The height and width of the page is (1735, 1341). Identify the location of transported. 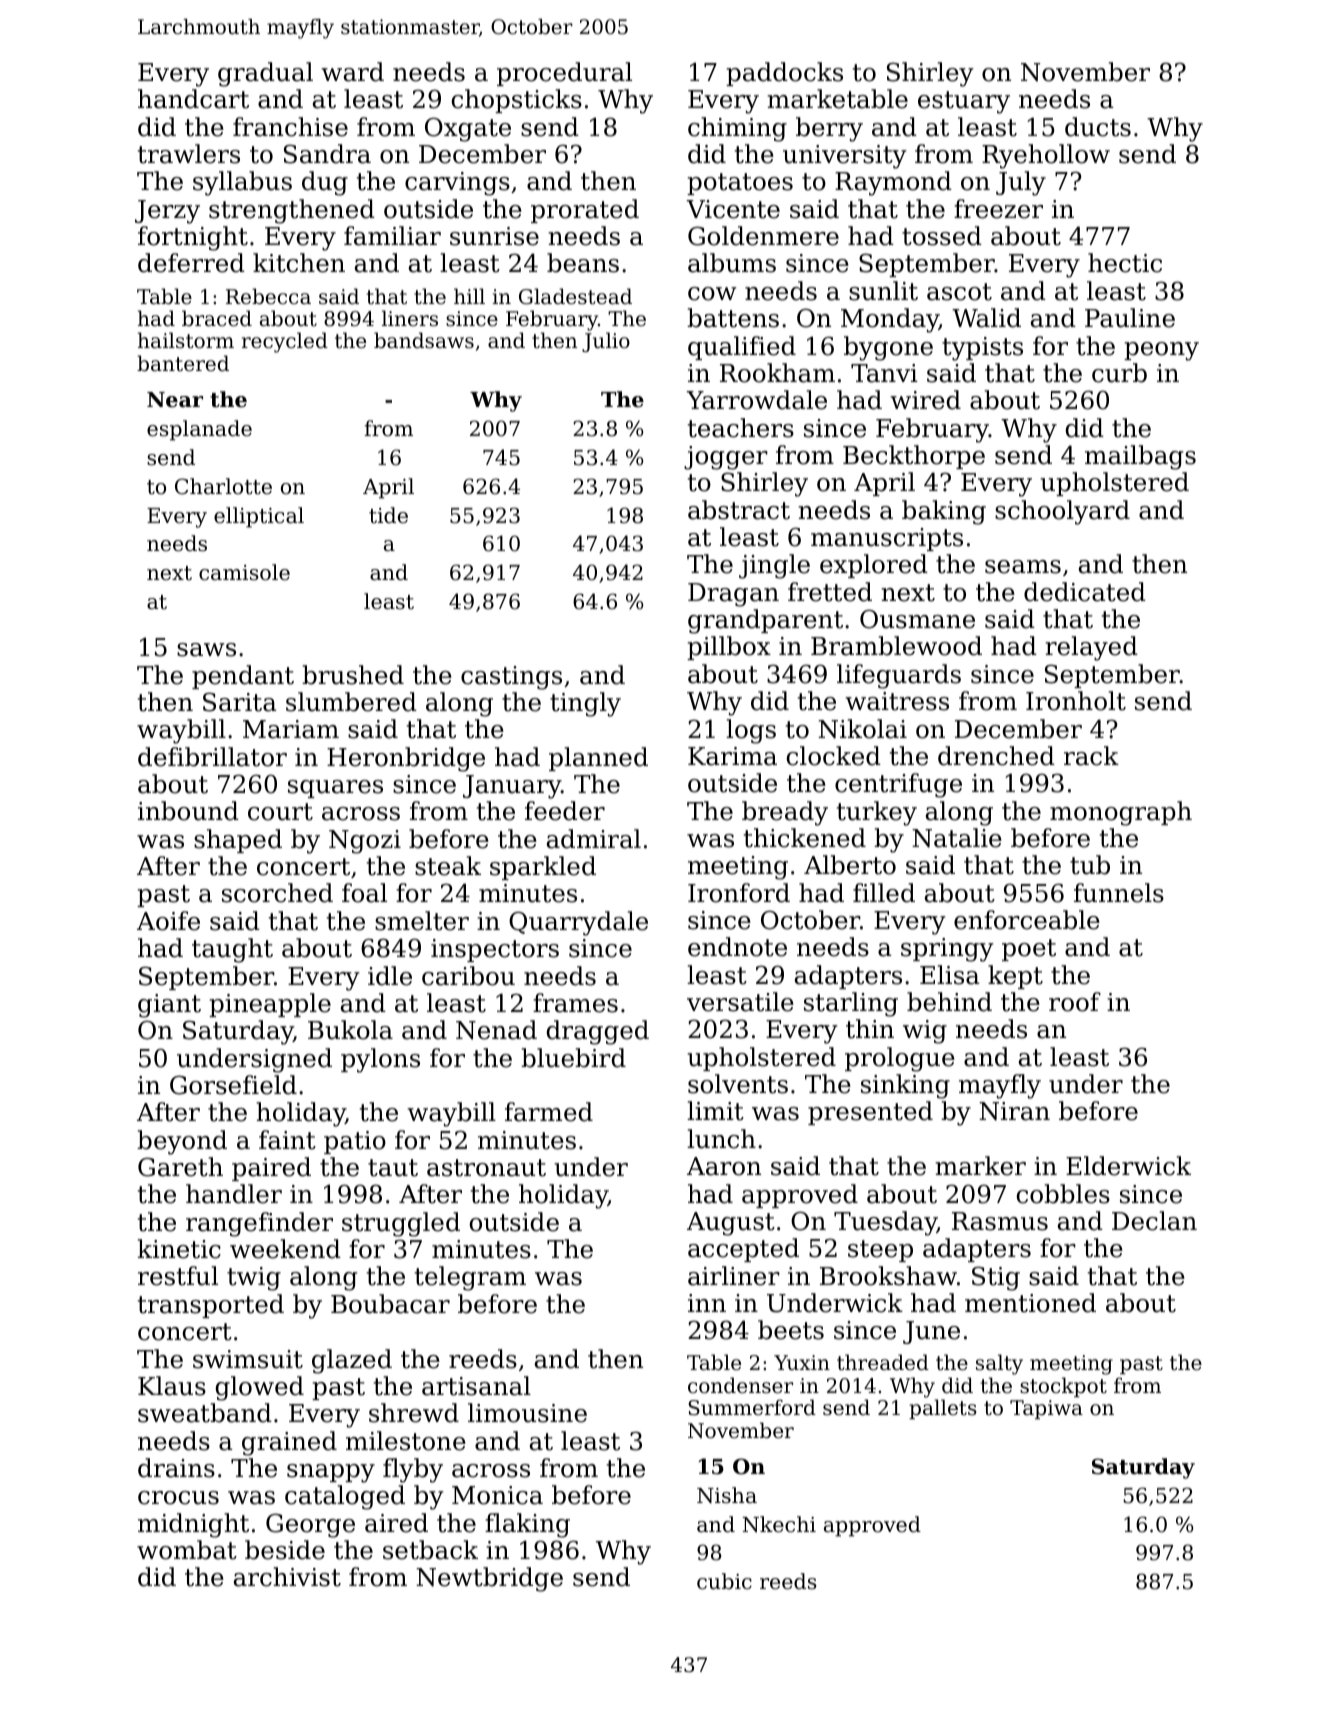
(211, 1306).
